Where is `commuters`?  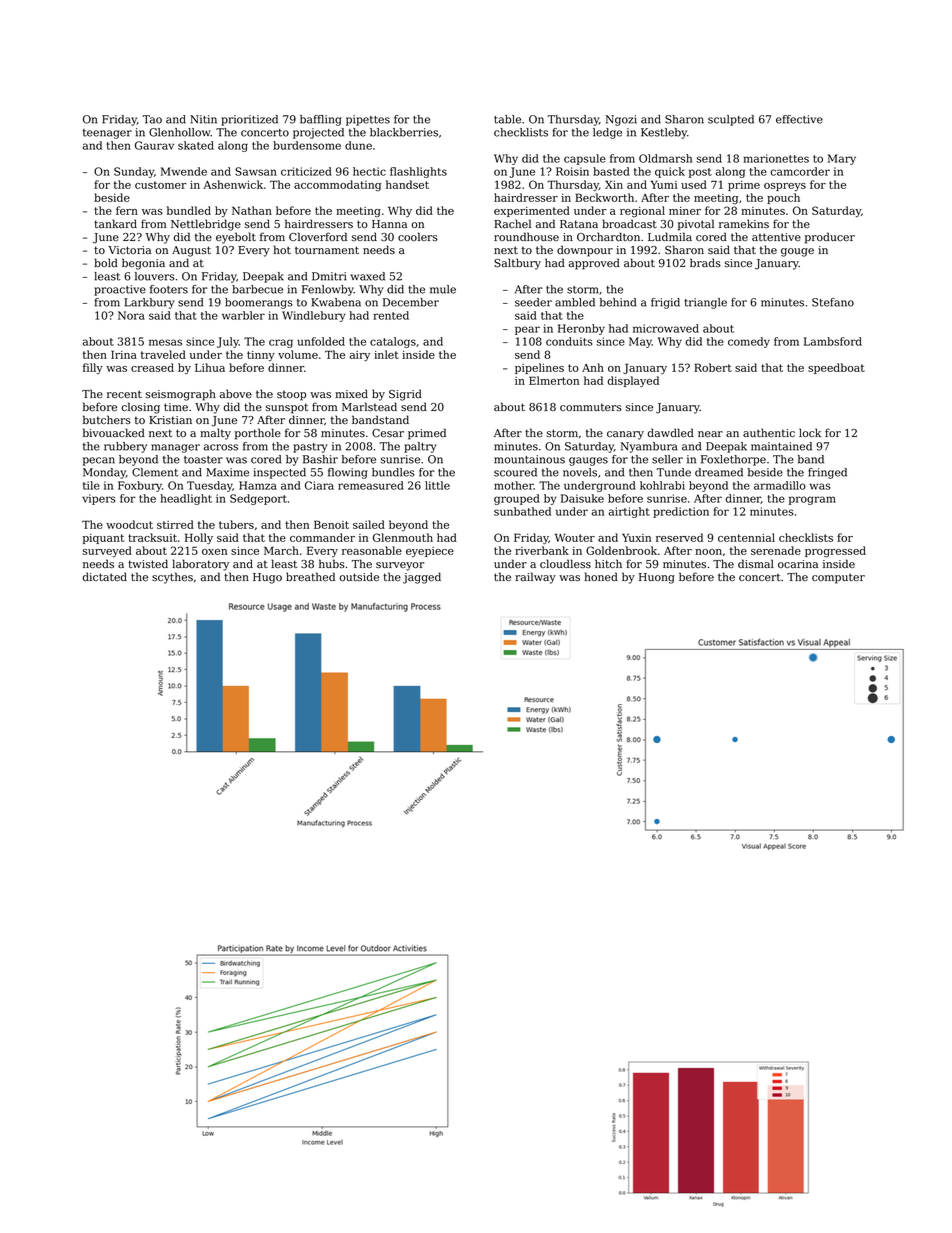 commuters is located at coordinates (591, 407).
